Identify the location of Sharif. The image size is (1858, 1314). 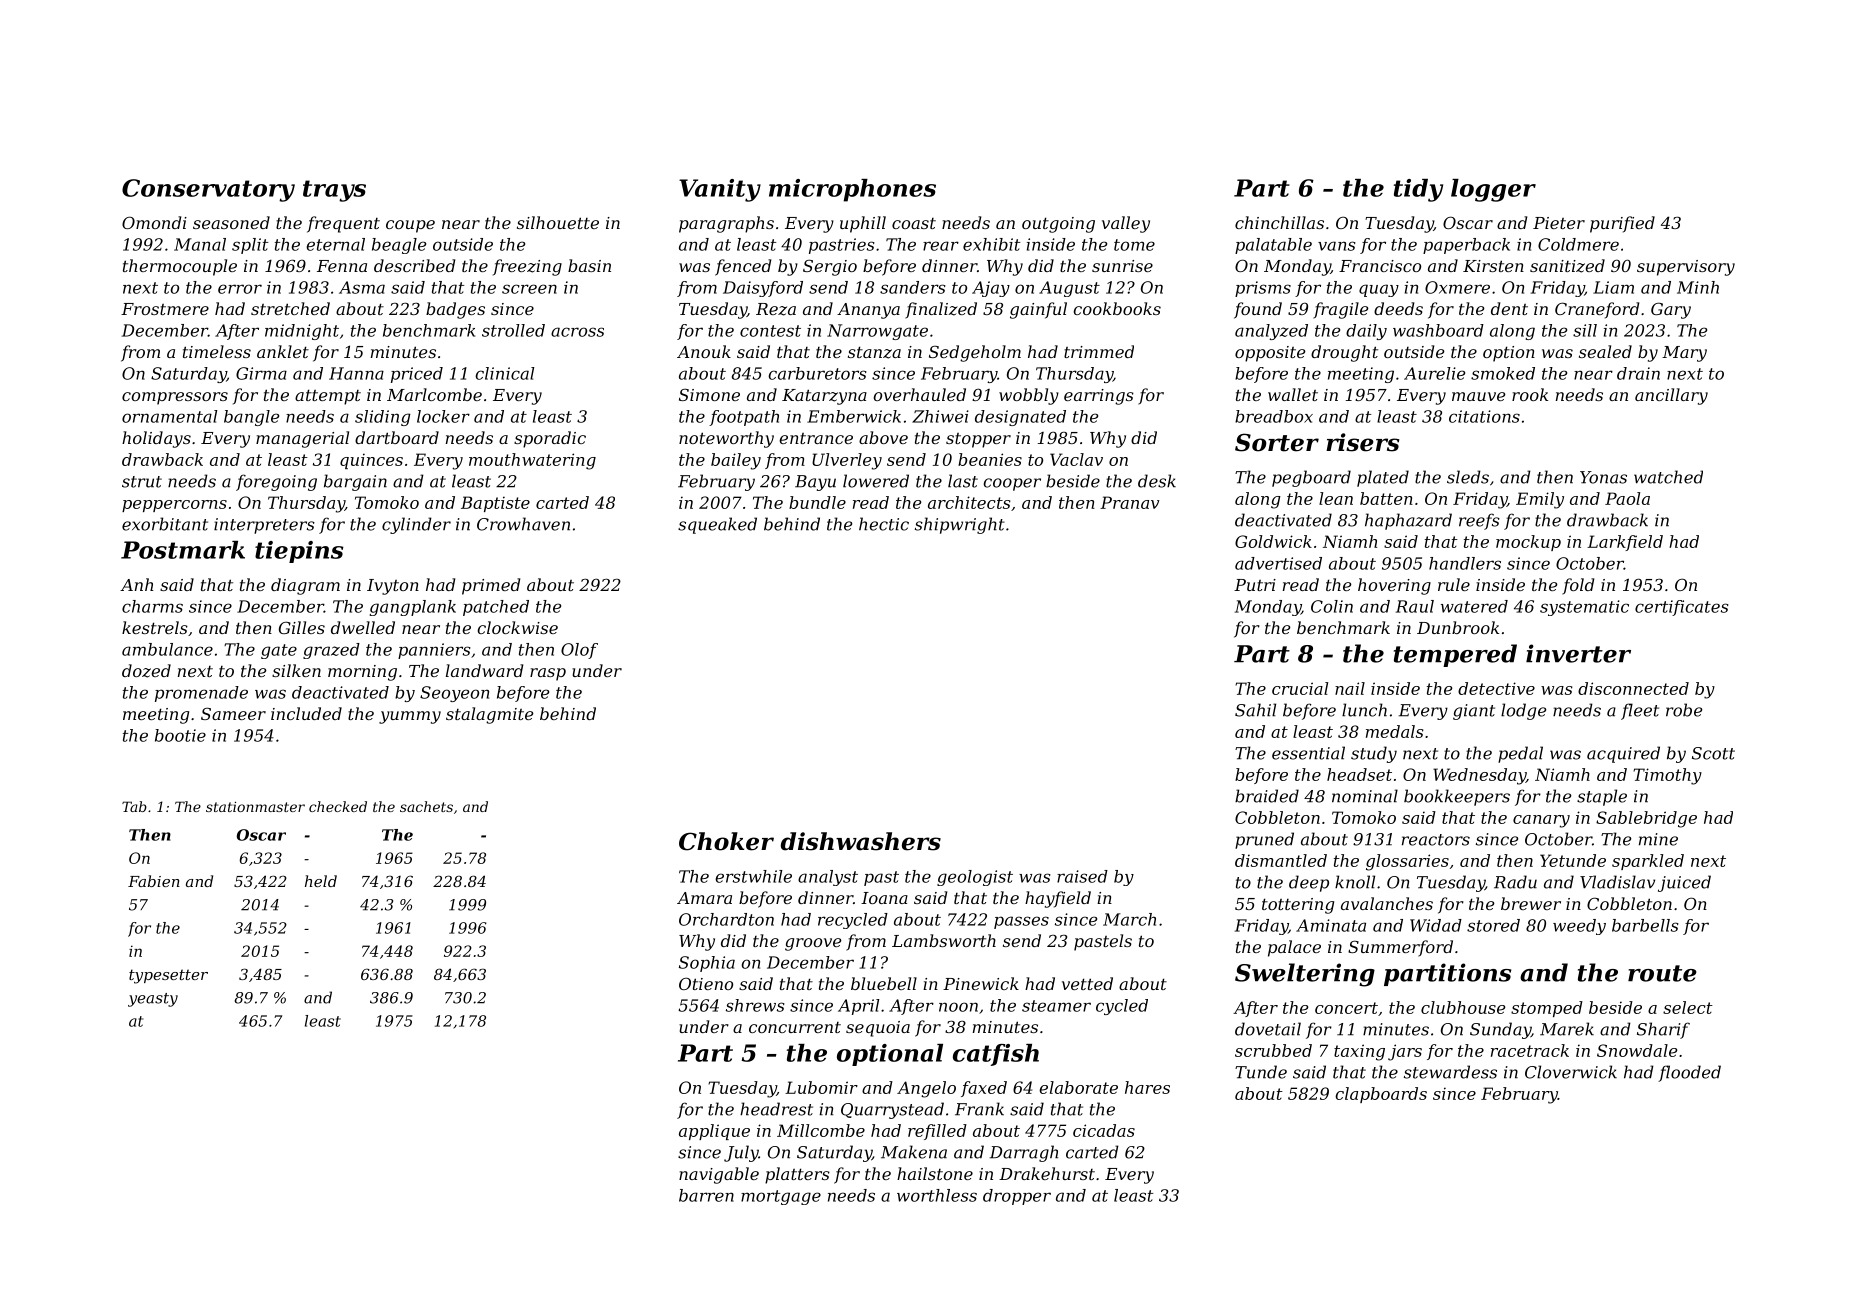
(1663, 1030).
